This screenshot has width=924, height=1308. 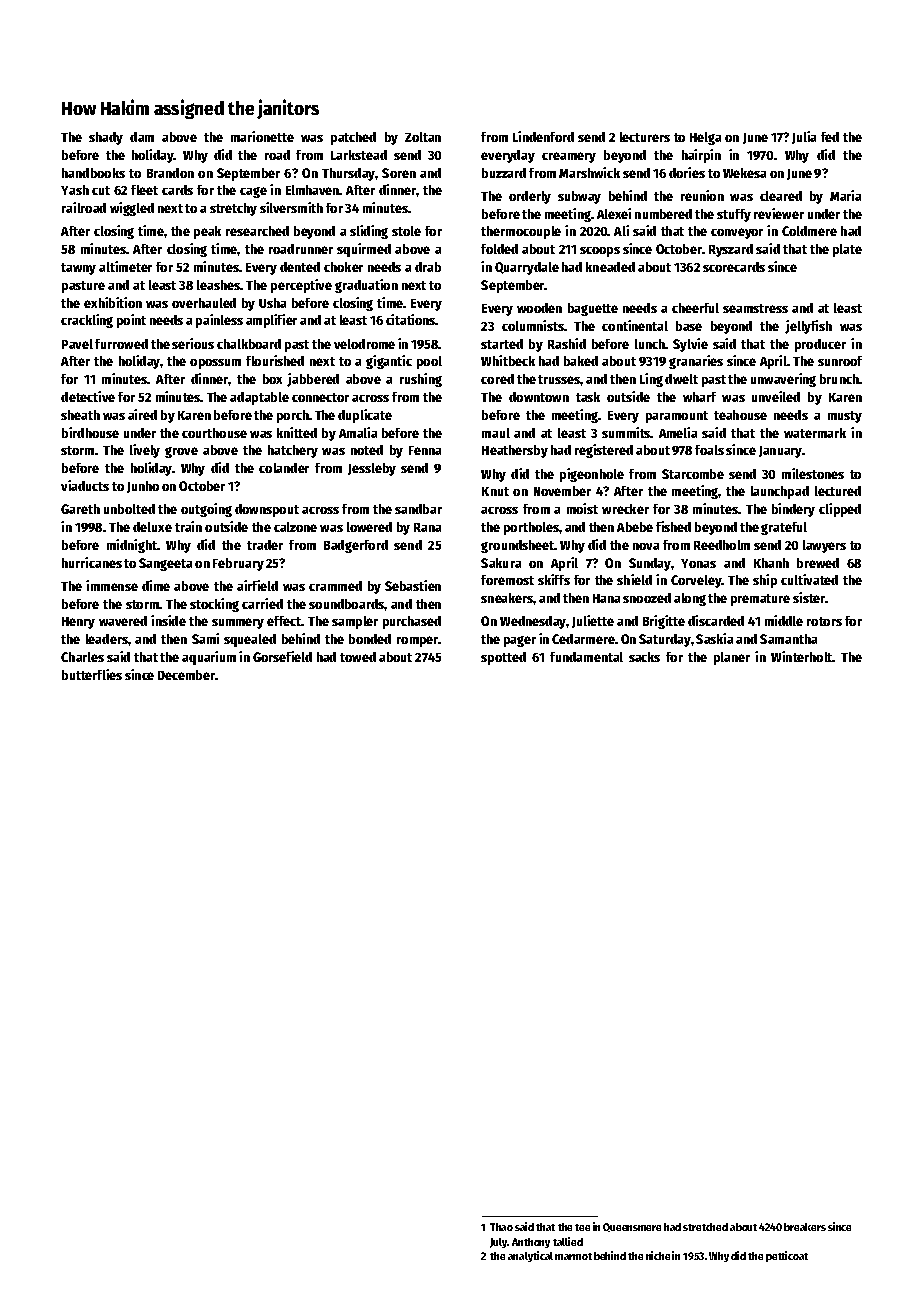 What do you see at coordinates (209, 658) in the screenshot?
I see `aquarium` at bounding box center [209, 658].
